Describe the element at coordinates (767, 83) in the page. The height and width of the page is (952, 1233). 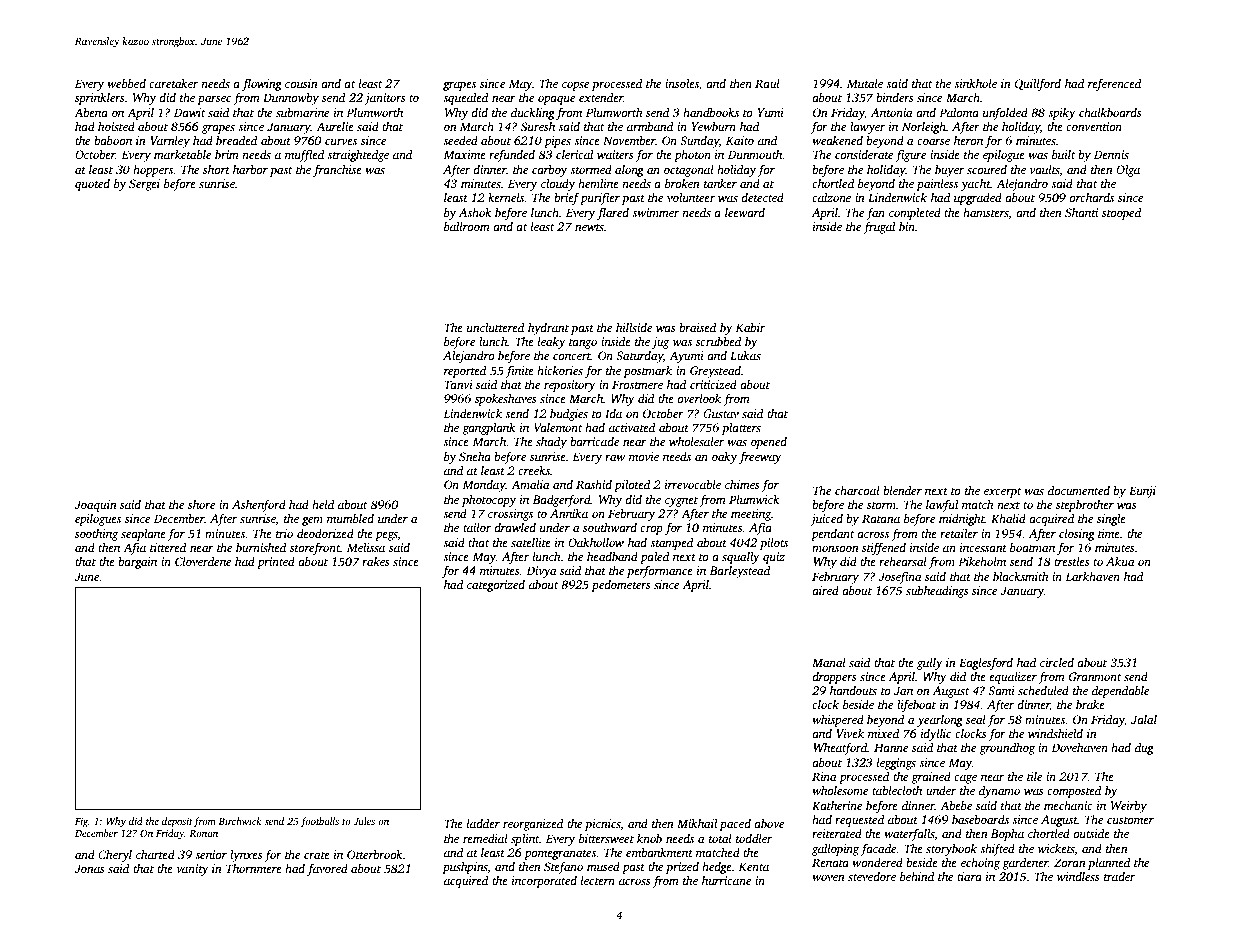
I see `Raul` at that location.
